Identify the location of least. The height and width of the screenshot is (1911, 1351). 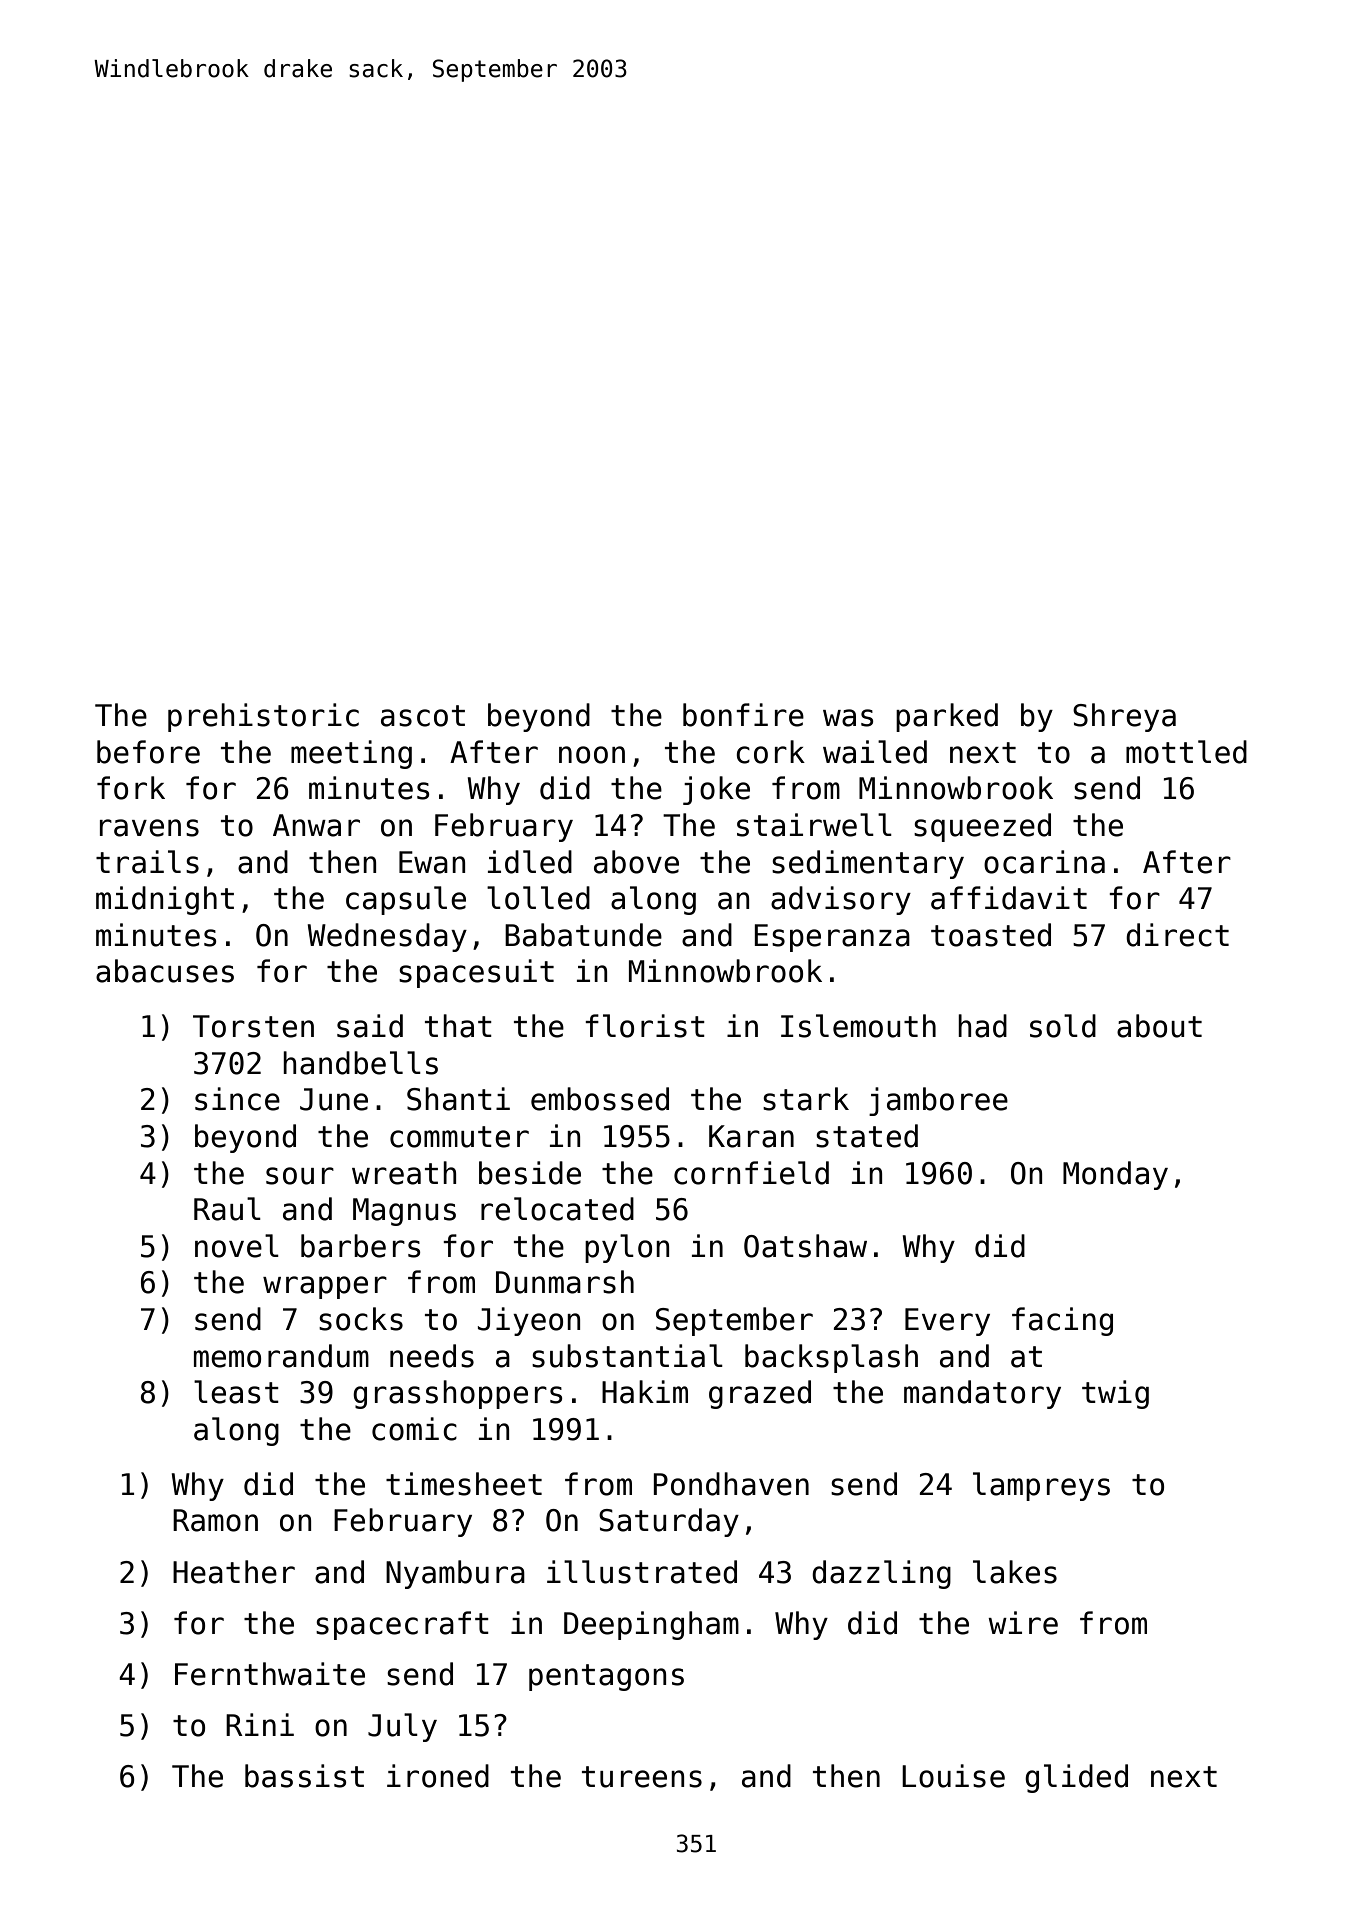
(236, 1392).
